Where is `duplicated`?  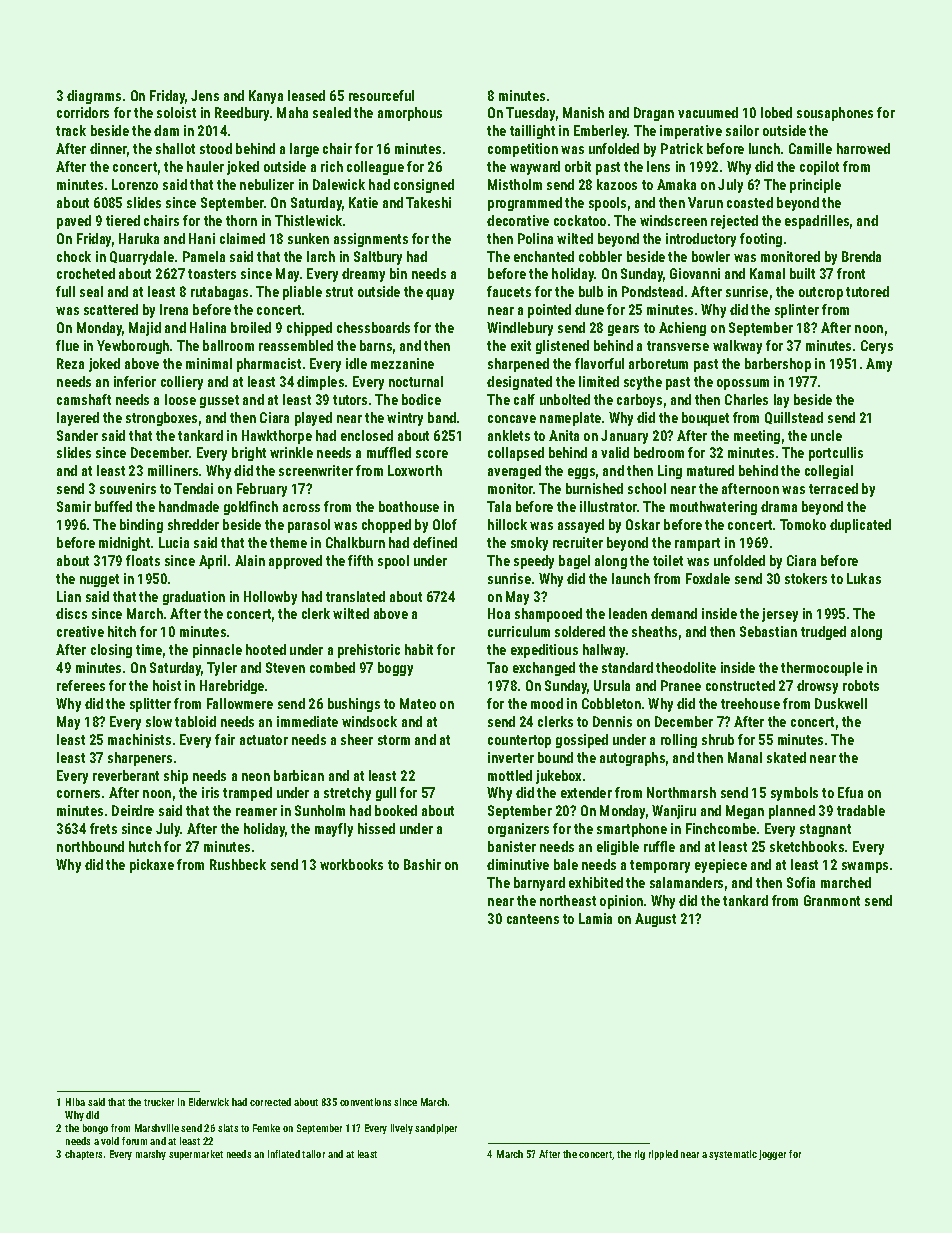 duplicated is located at coordinates (860, 526).
